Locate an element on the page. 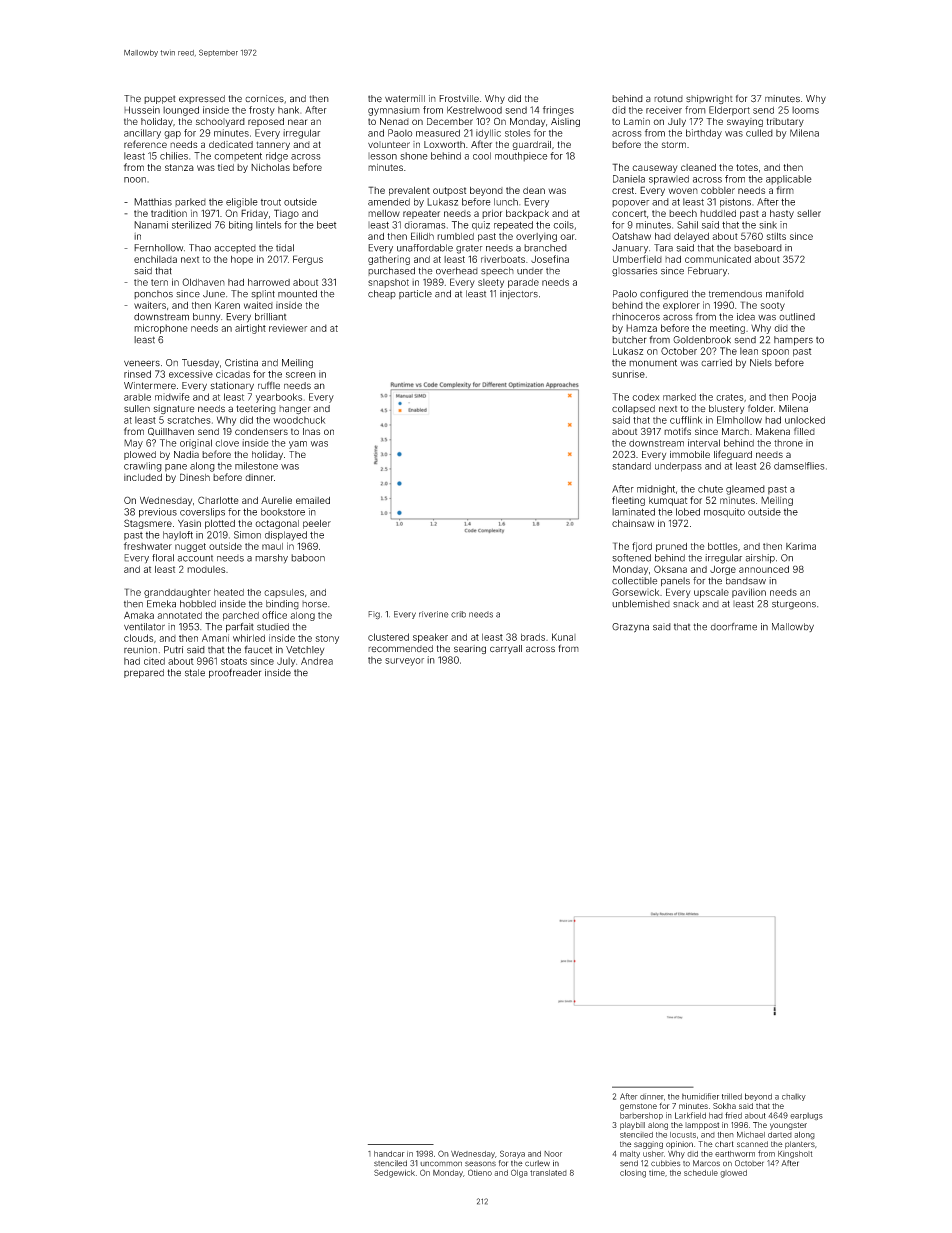 This page has width=952, height=1233. mounted is located at coordinates (297, 294).
